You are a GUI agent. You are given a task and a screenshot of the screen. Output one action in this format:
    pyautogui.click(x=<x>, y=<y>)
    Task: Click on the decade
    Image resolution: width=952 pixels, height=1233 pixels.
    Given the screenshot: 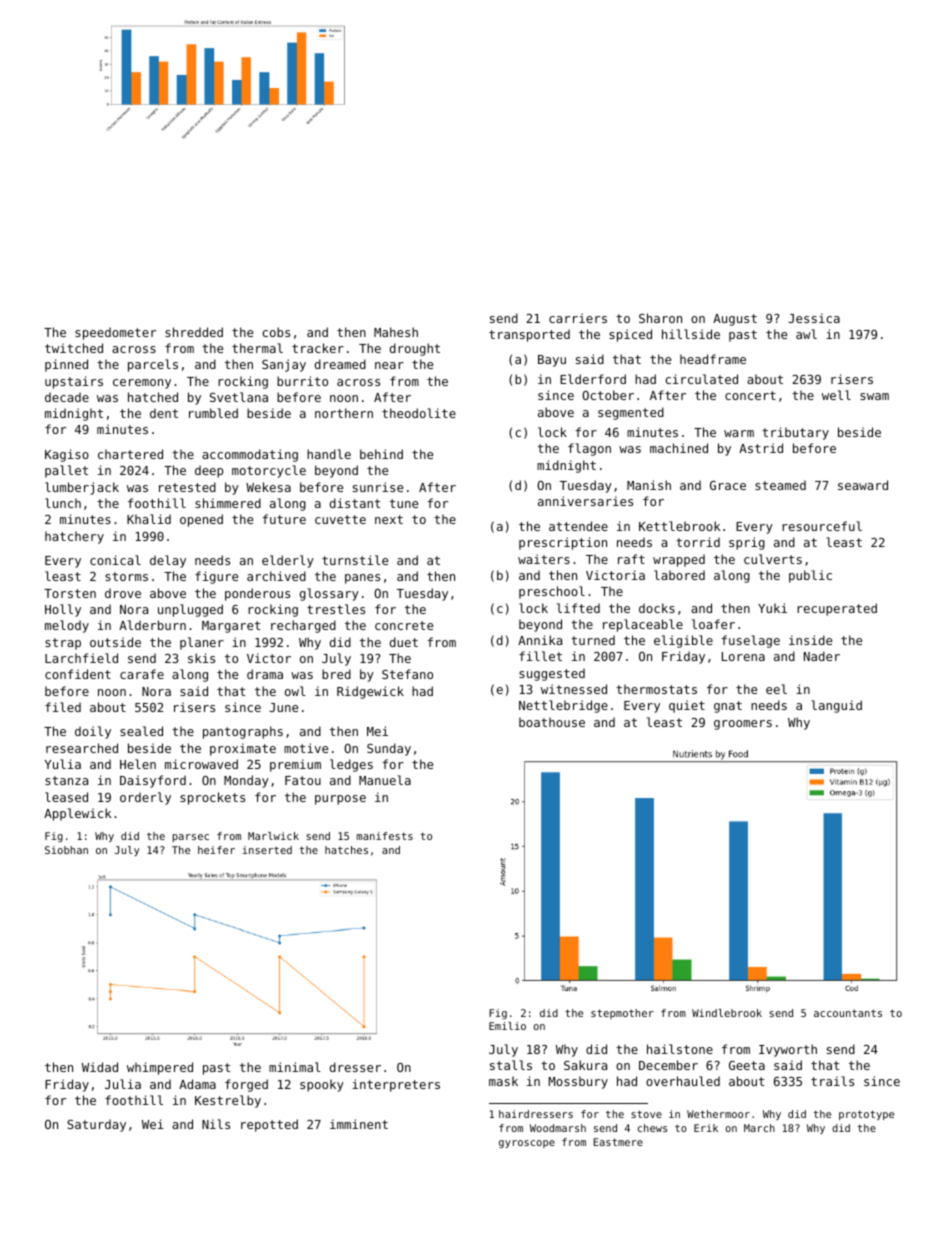 What is the action you would take?
    pyautogui.click(x=67, y=397)
